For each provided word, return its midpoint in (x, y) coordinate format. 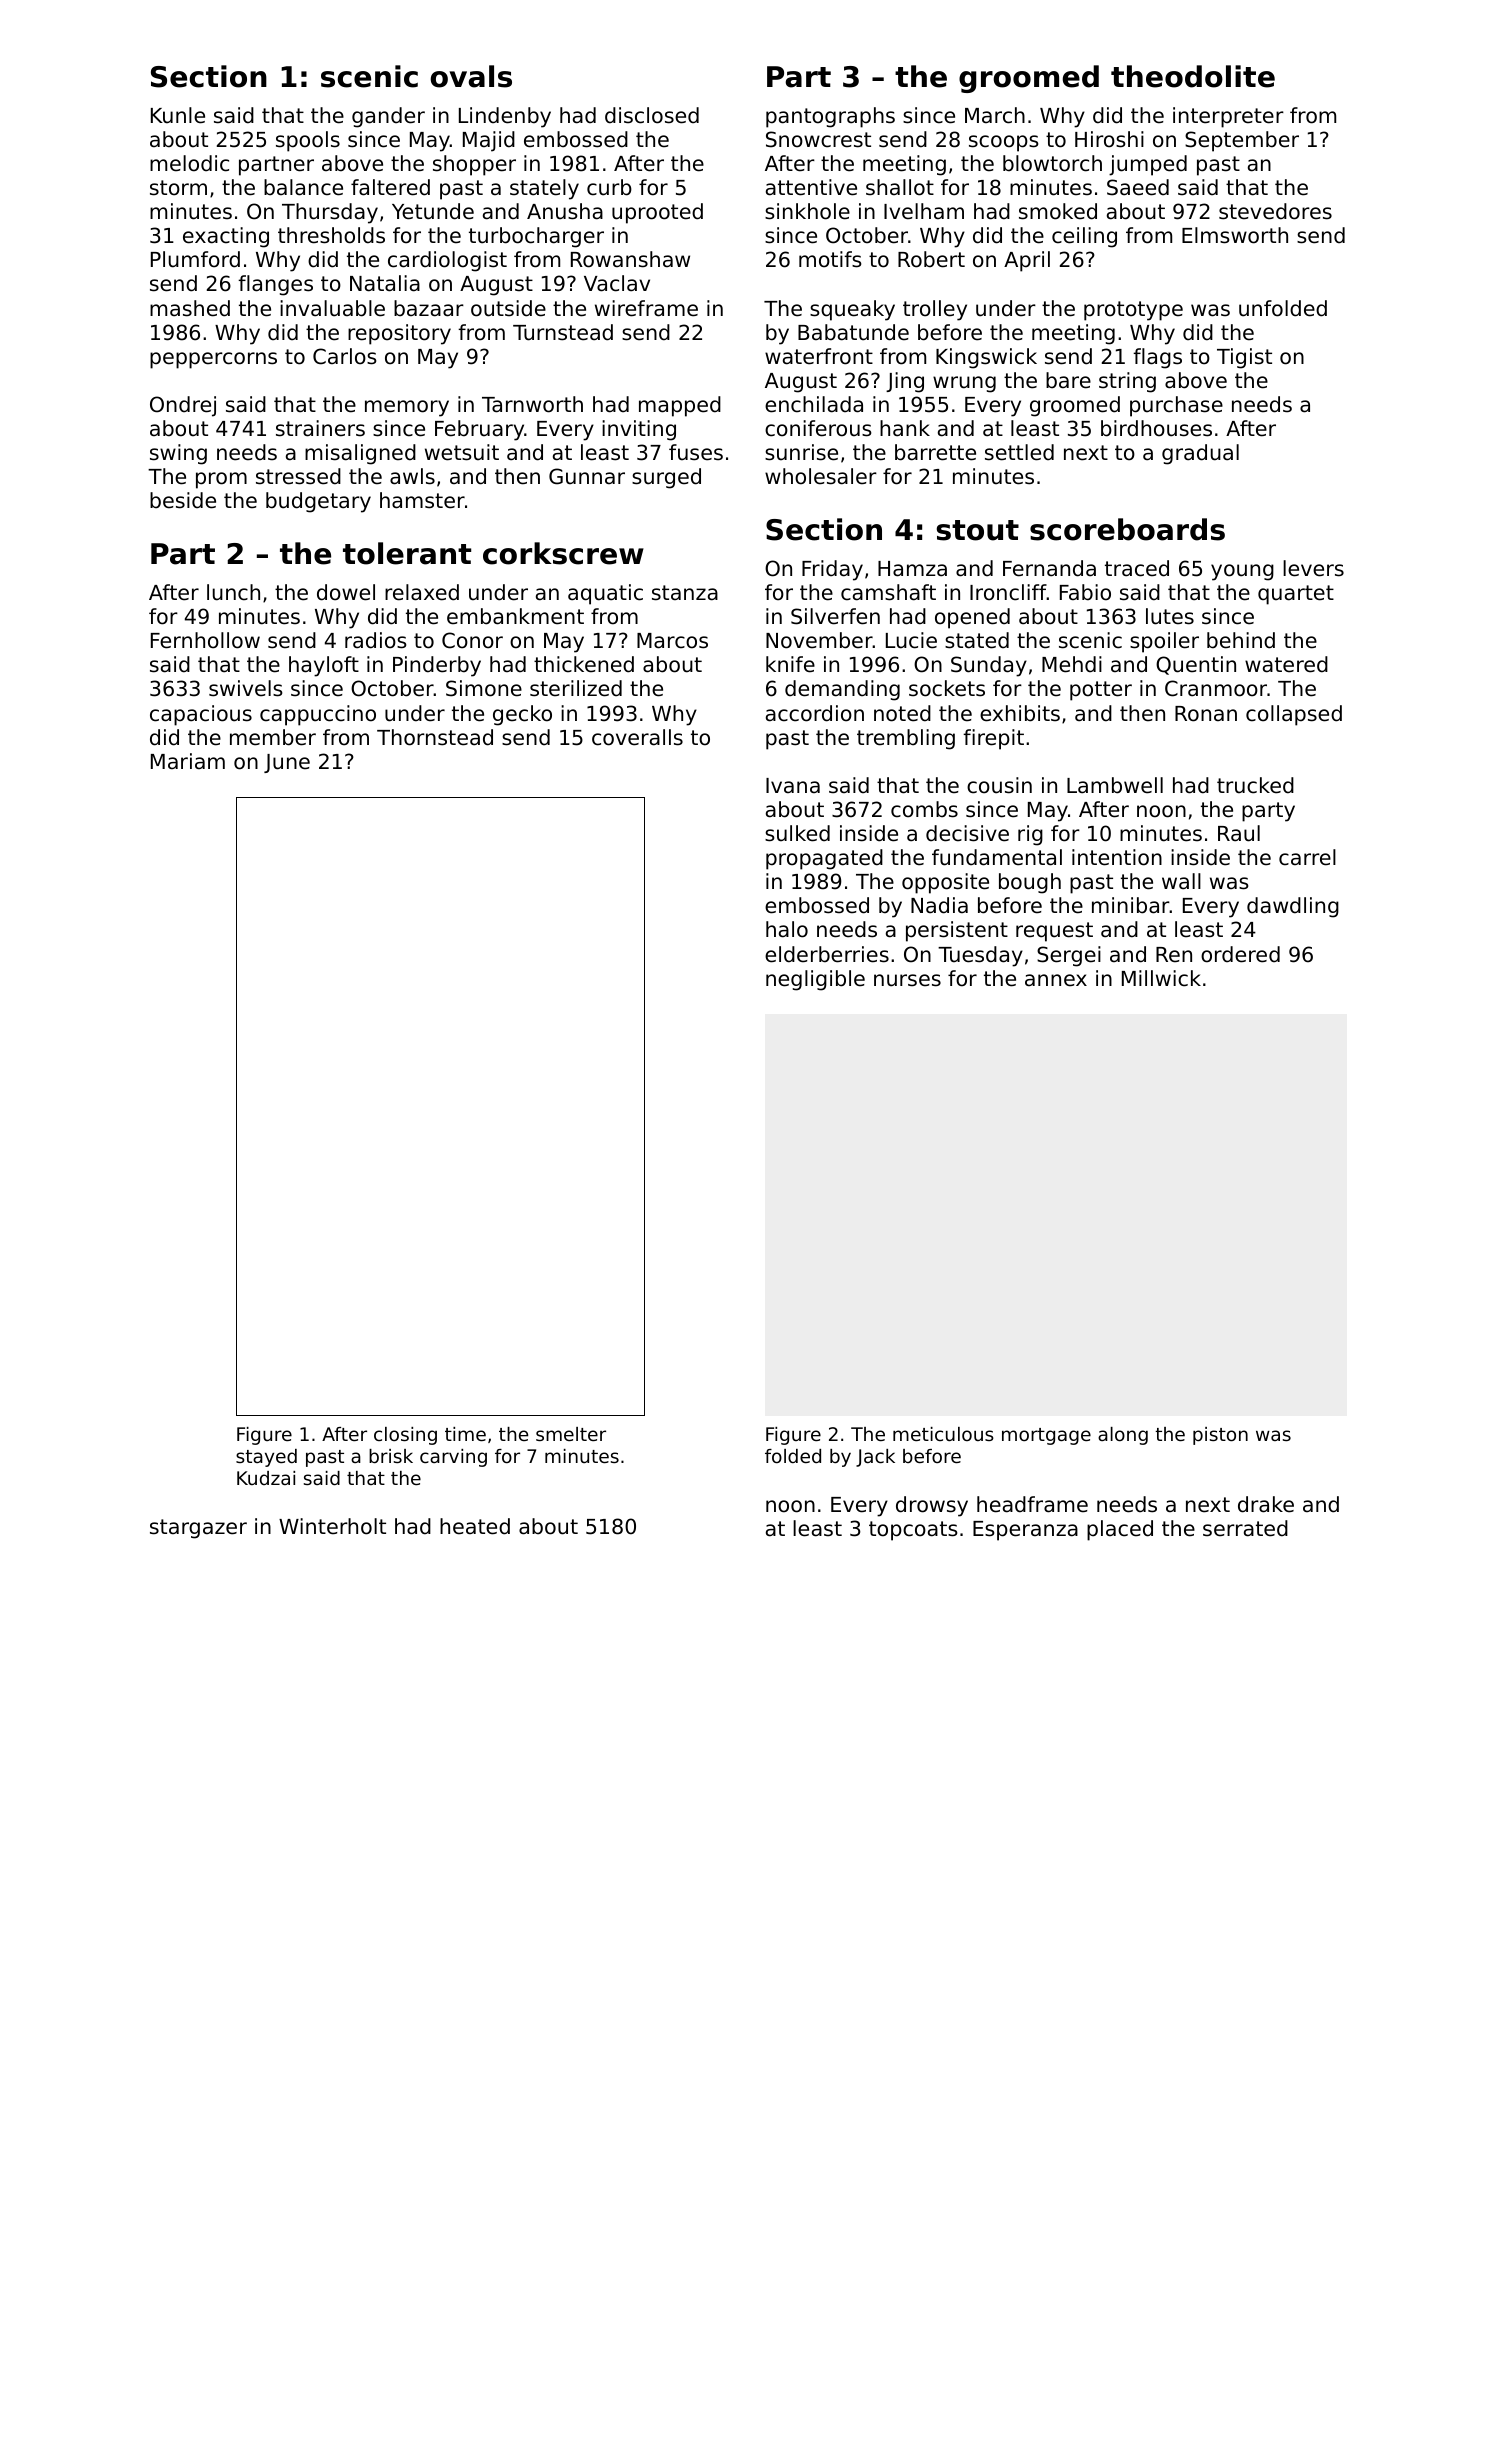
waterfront (819, 356)
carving (453, 1458)
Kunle (178, 115)
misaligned (360, 454)
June (287, 763)
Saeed (1138, 187)
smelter (571, 1434)
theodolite (1193, 76)
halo (787, 929)
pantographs (830, 117)
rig (1030, 835)
